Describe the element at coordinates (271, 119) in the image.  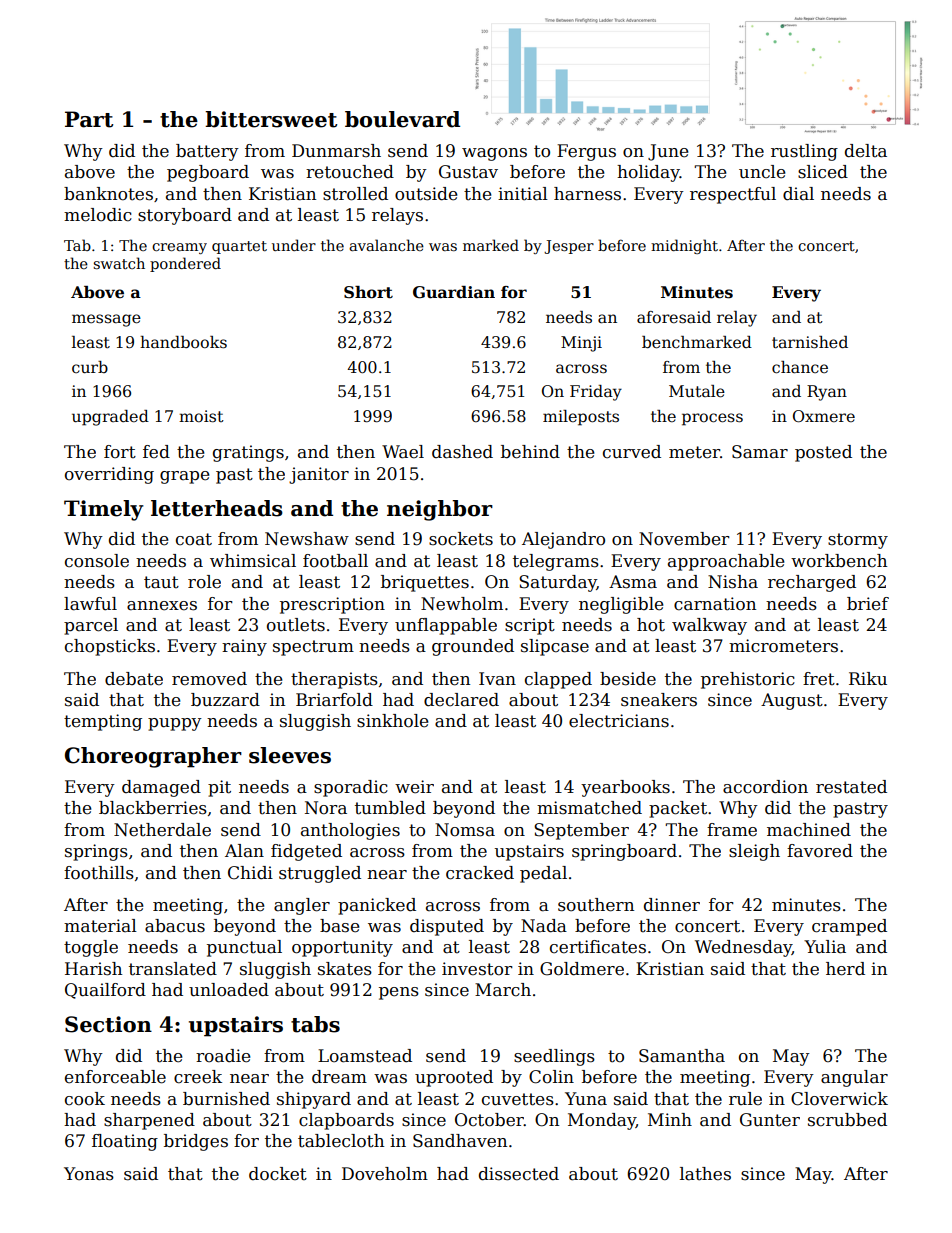
I see `bittersweet` at that location.
